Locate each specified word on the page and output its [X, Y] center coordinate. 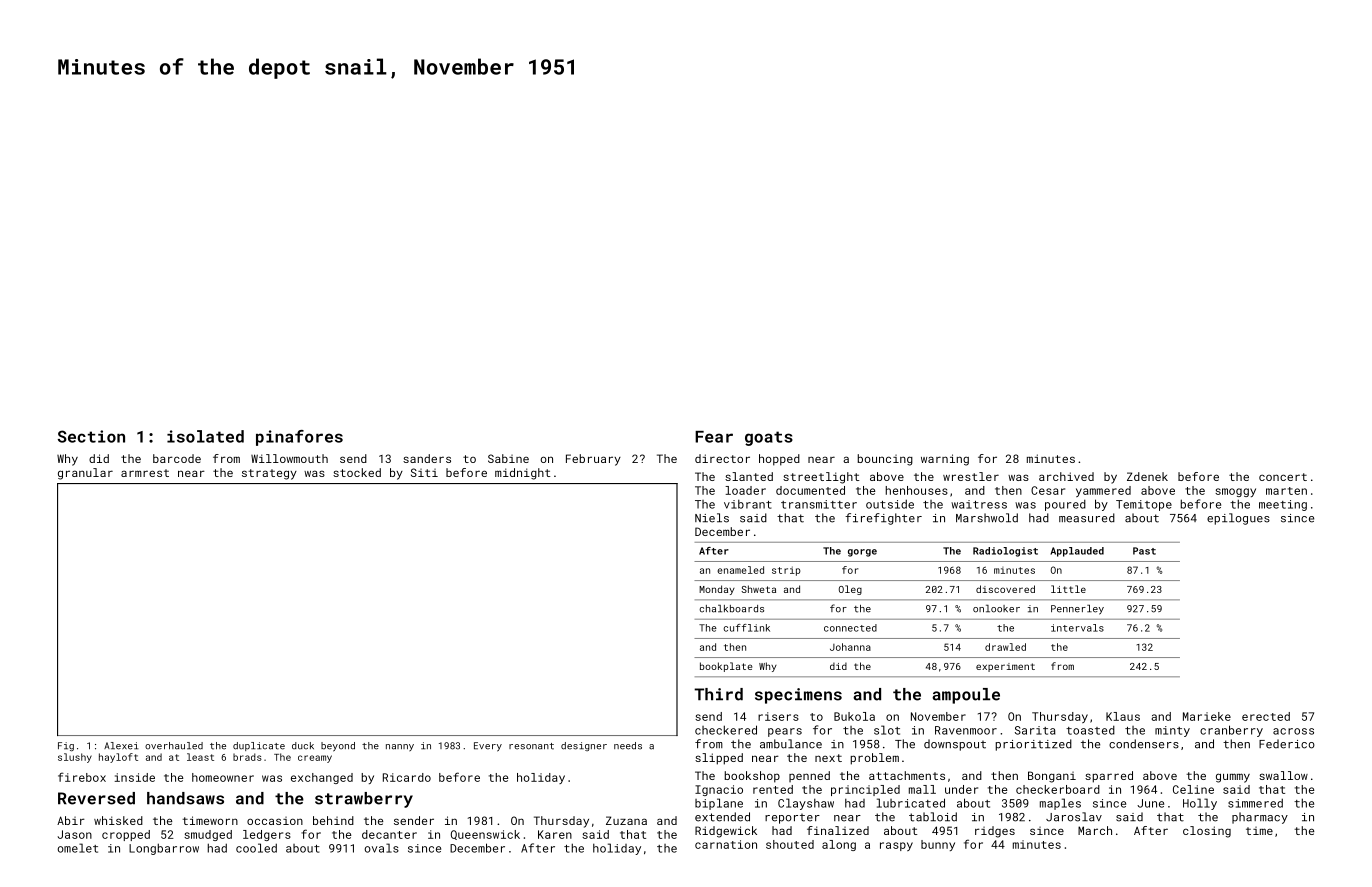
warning [945, 460]
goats [769, 438]
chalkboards [731, 609]
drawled [1005, 647]
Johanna [850, 647]
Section [91, 436]
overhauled [174, 746]
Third [718, 694]
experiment [1005, 667]
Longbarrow [164, 849]
